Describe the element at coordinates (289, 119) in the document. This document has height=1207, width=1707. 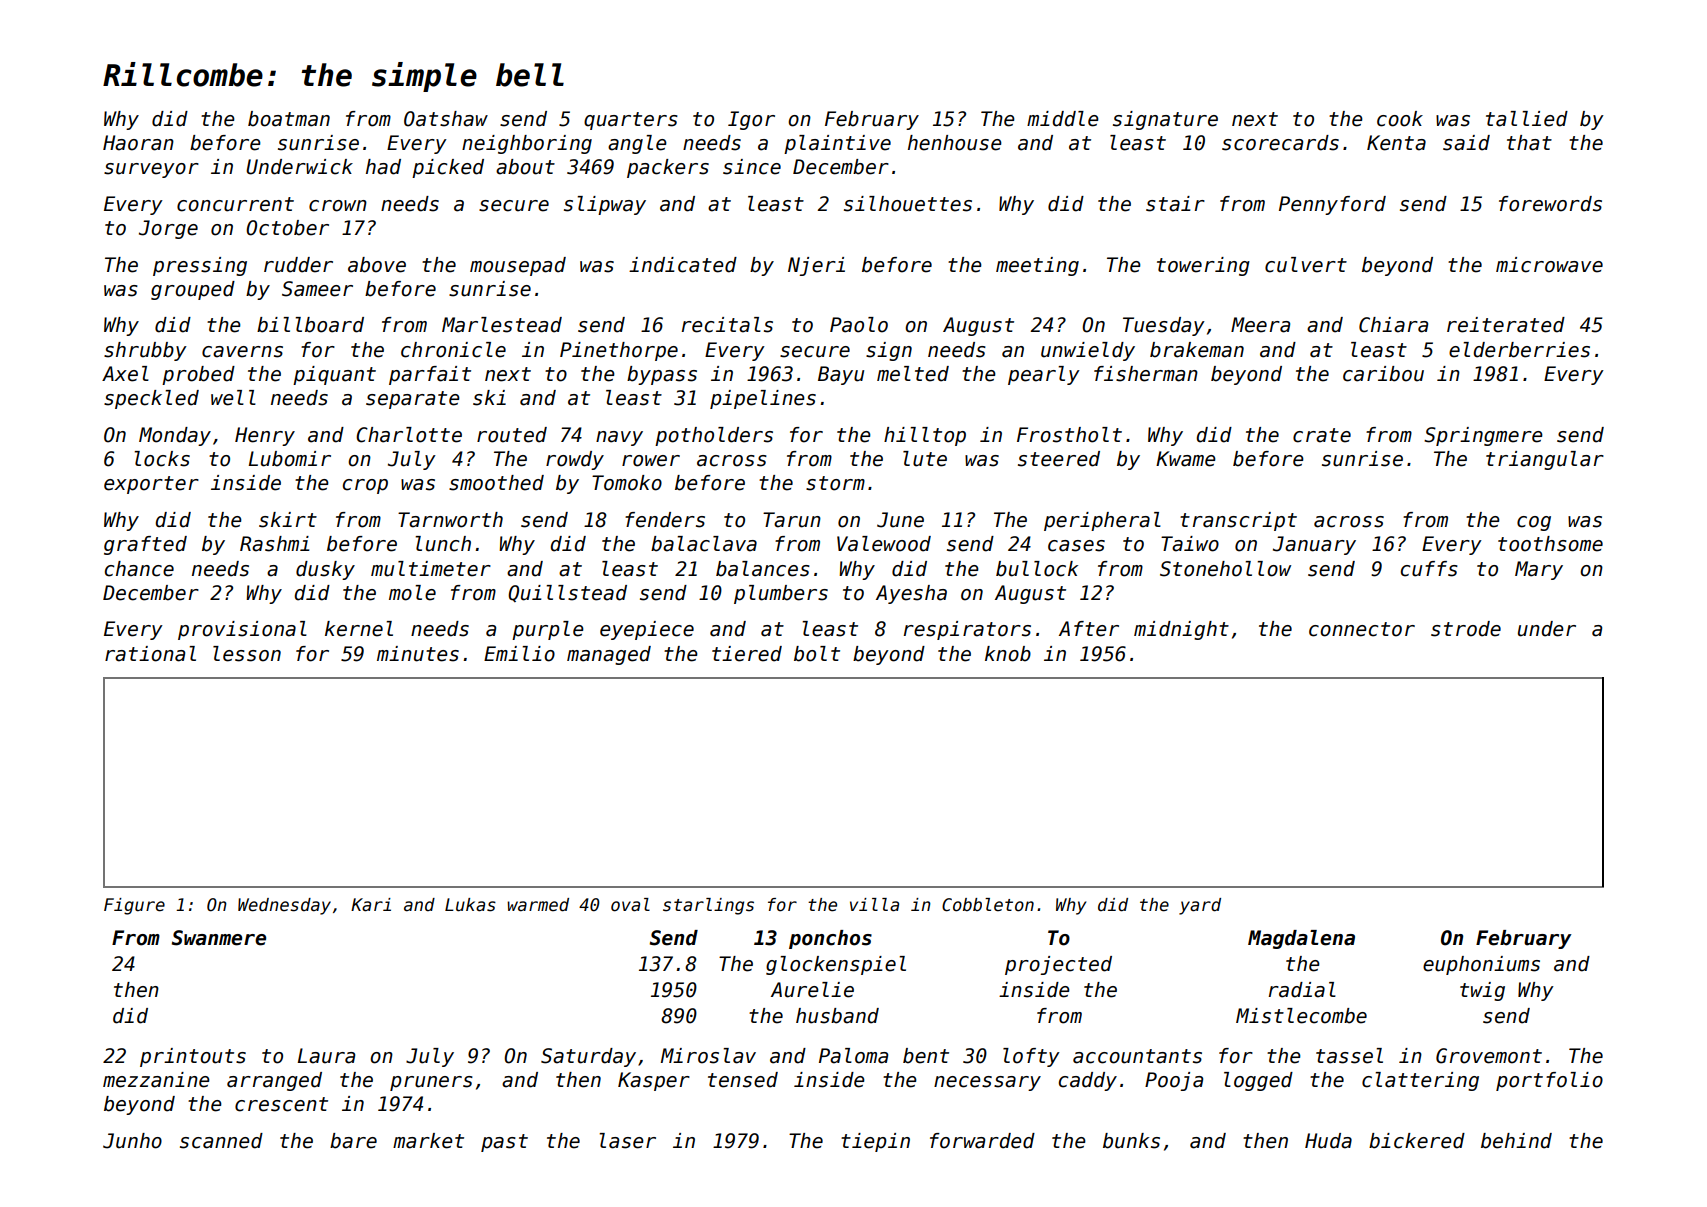
I see `boatman` at that location.
